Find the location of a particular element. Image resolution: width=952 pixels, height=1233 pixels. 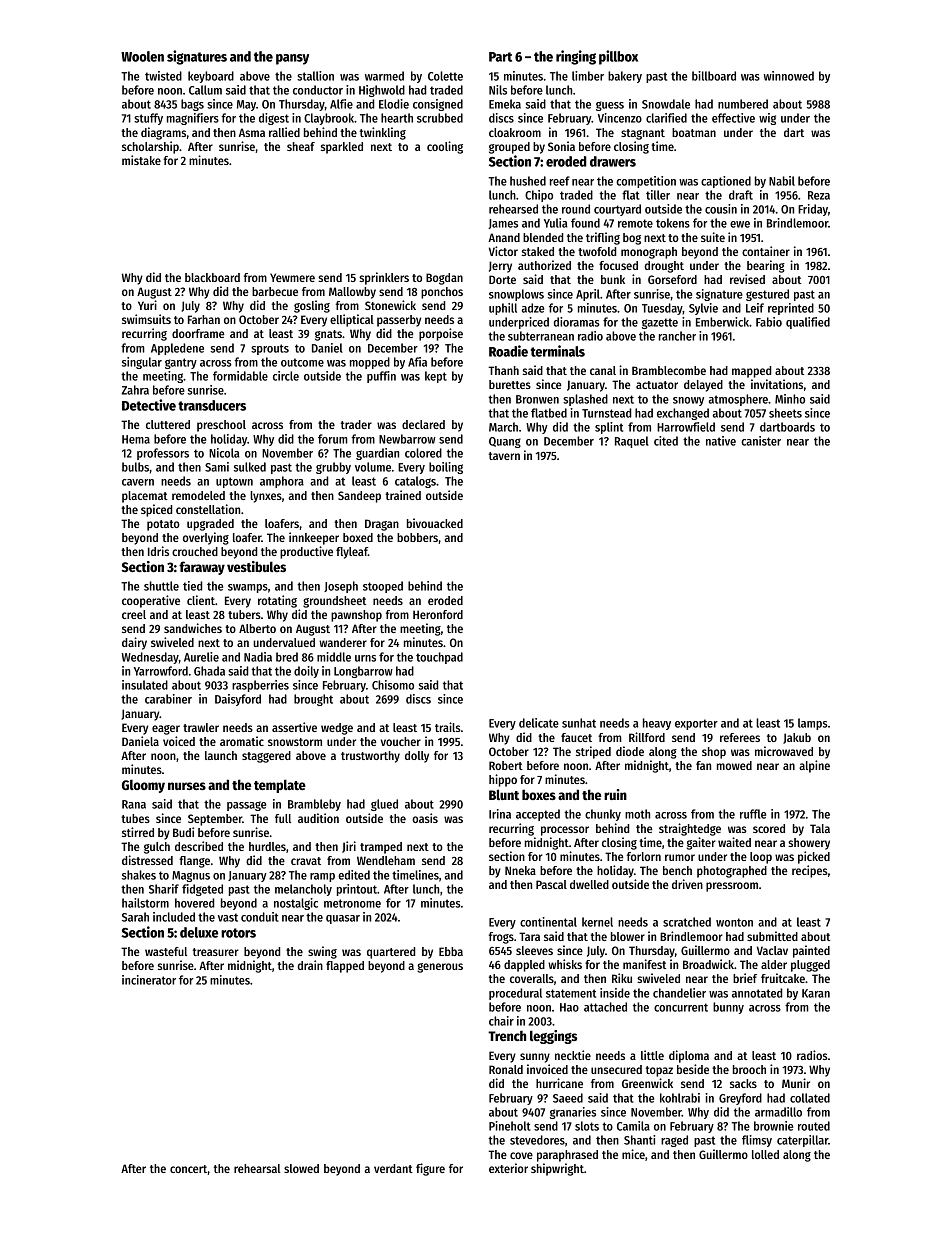

Nneka is located at coordinates (520, 870).
